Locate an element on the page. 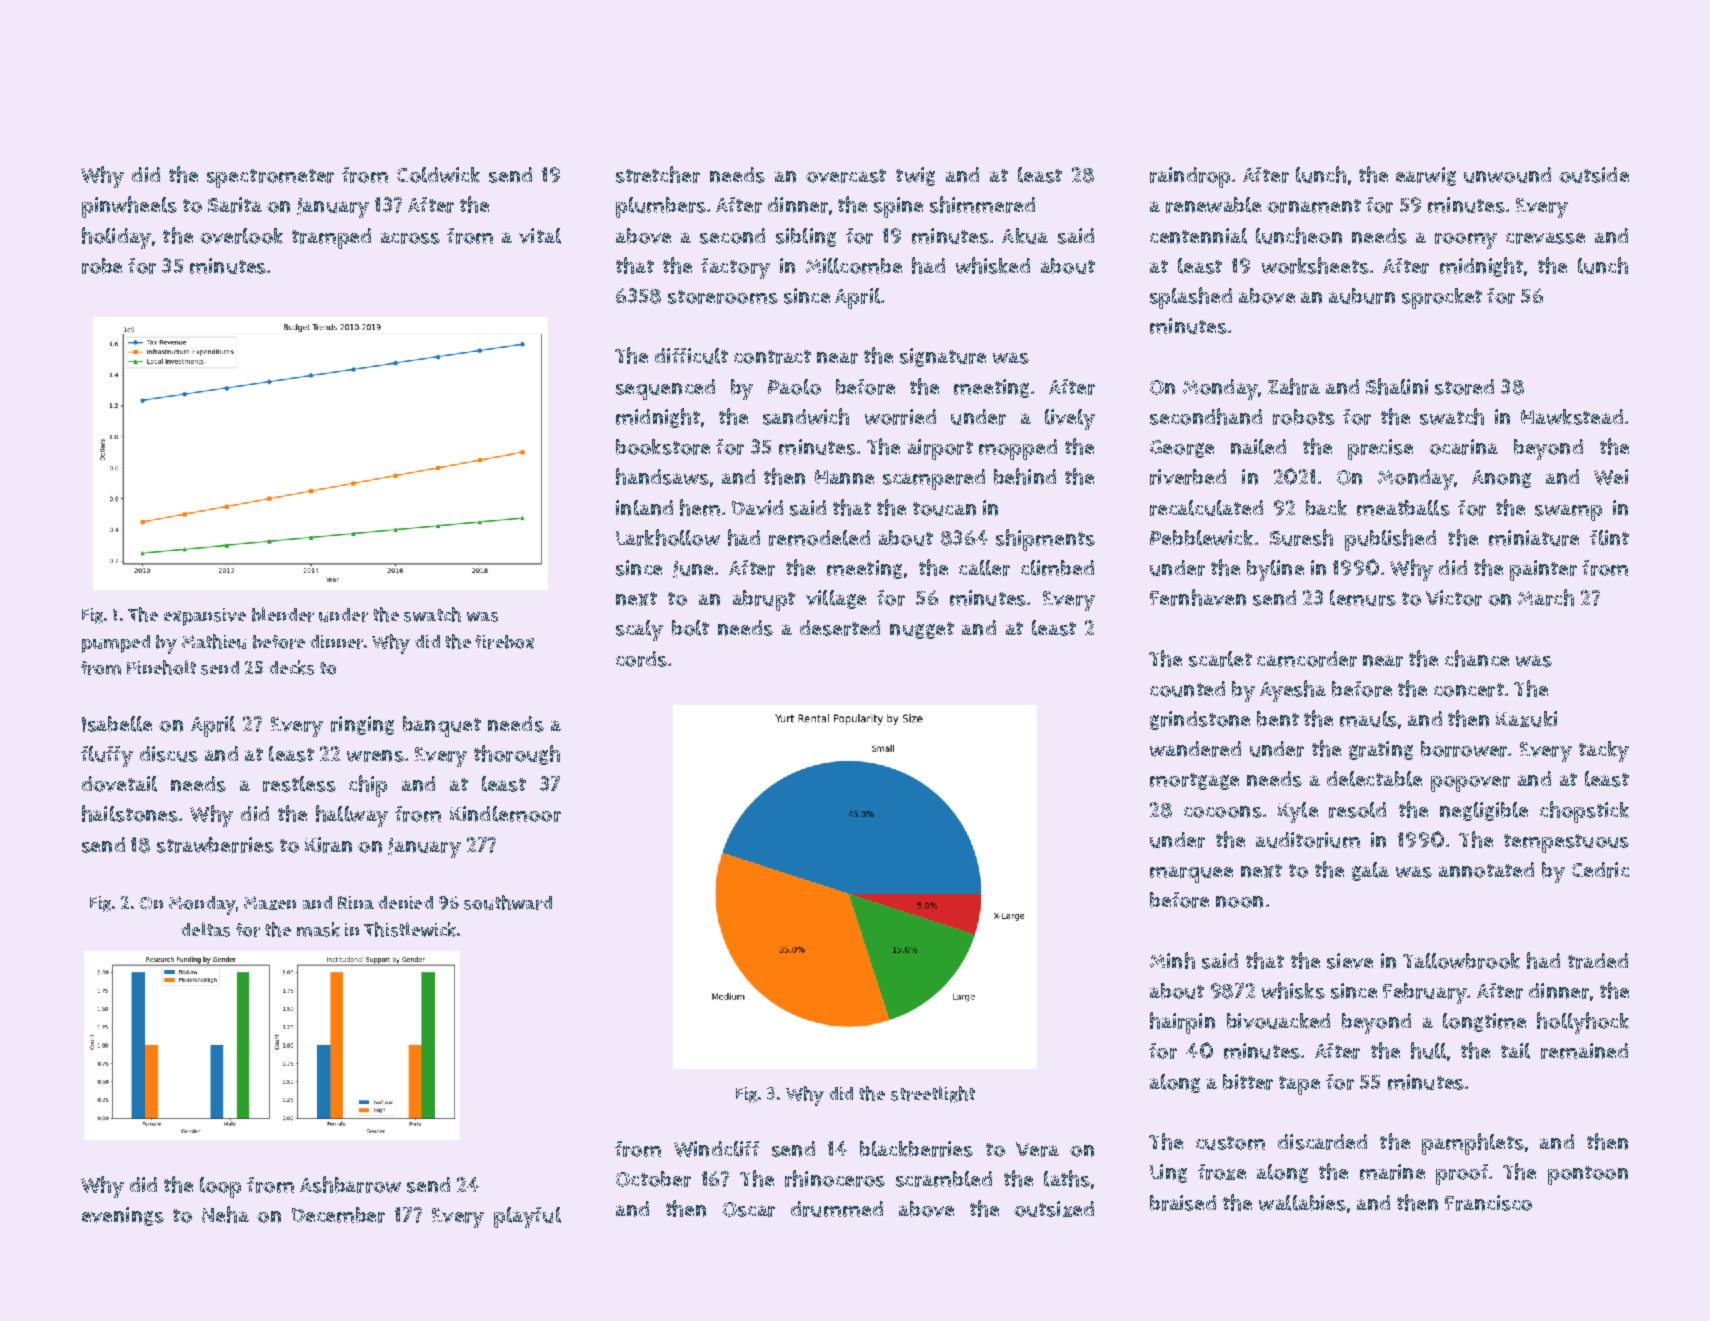 This page has width=1710, height=1321. painter is located at coordinates (1543, 570).
